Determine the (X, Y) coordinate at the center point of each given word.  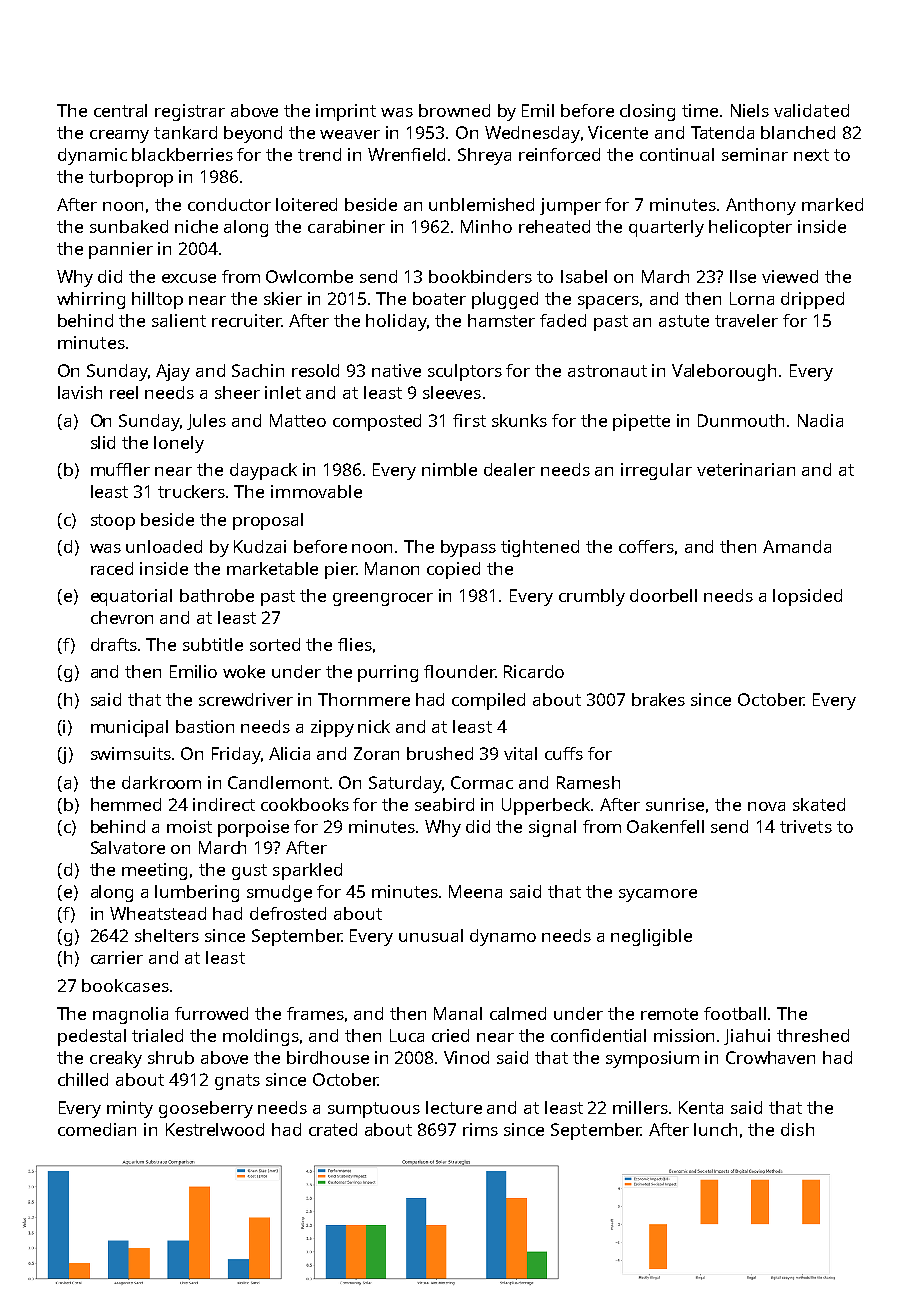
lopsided (807, 597)
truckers (191, 491)
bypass (468, 548)
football (735, 1013)
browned (454, 110)
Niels (750, 110)
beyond (253, 134)
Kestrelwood (215, 1129)
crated (333, 1129)
